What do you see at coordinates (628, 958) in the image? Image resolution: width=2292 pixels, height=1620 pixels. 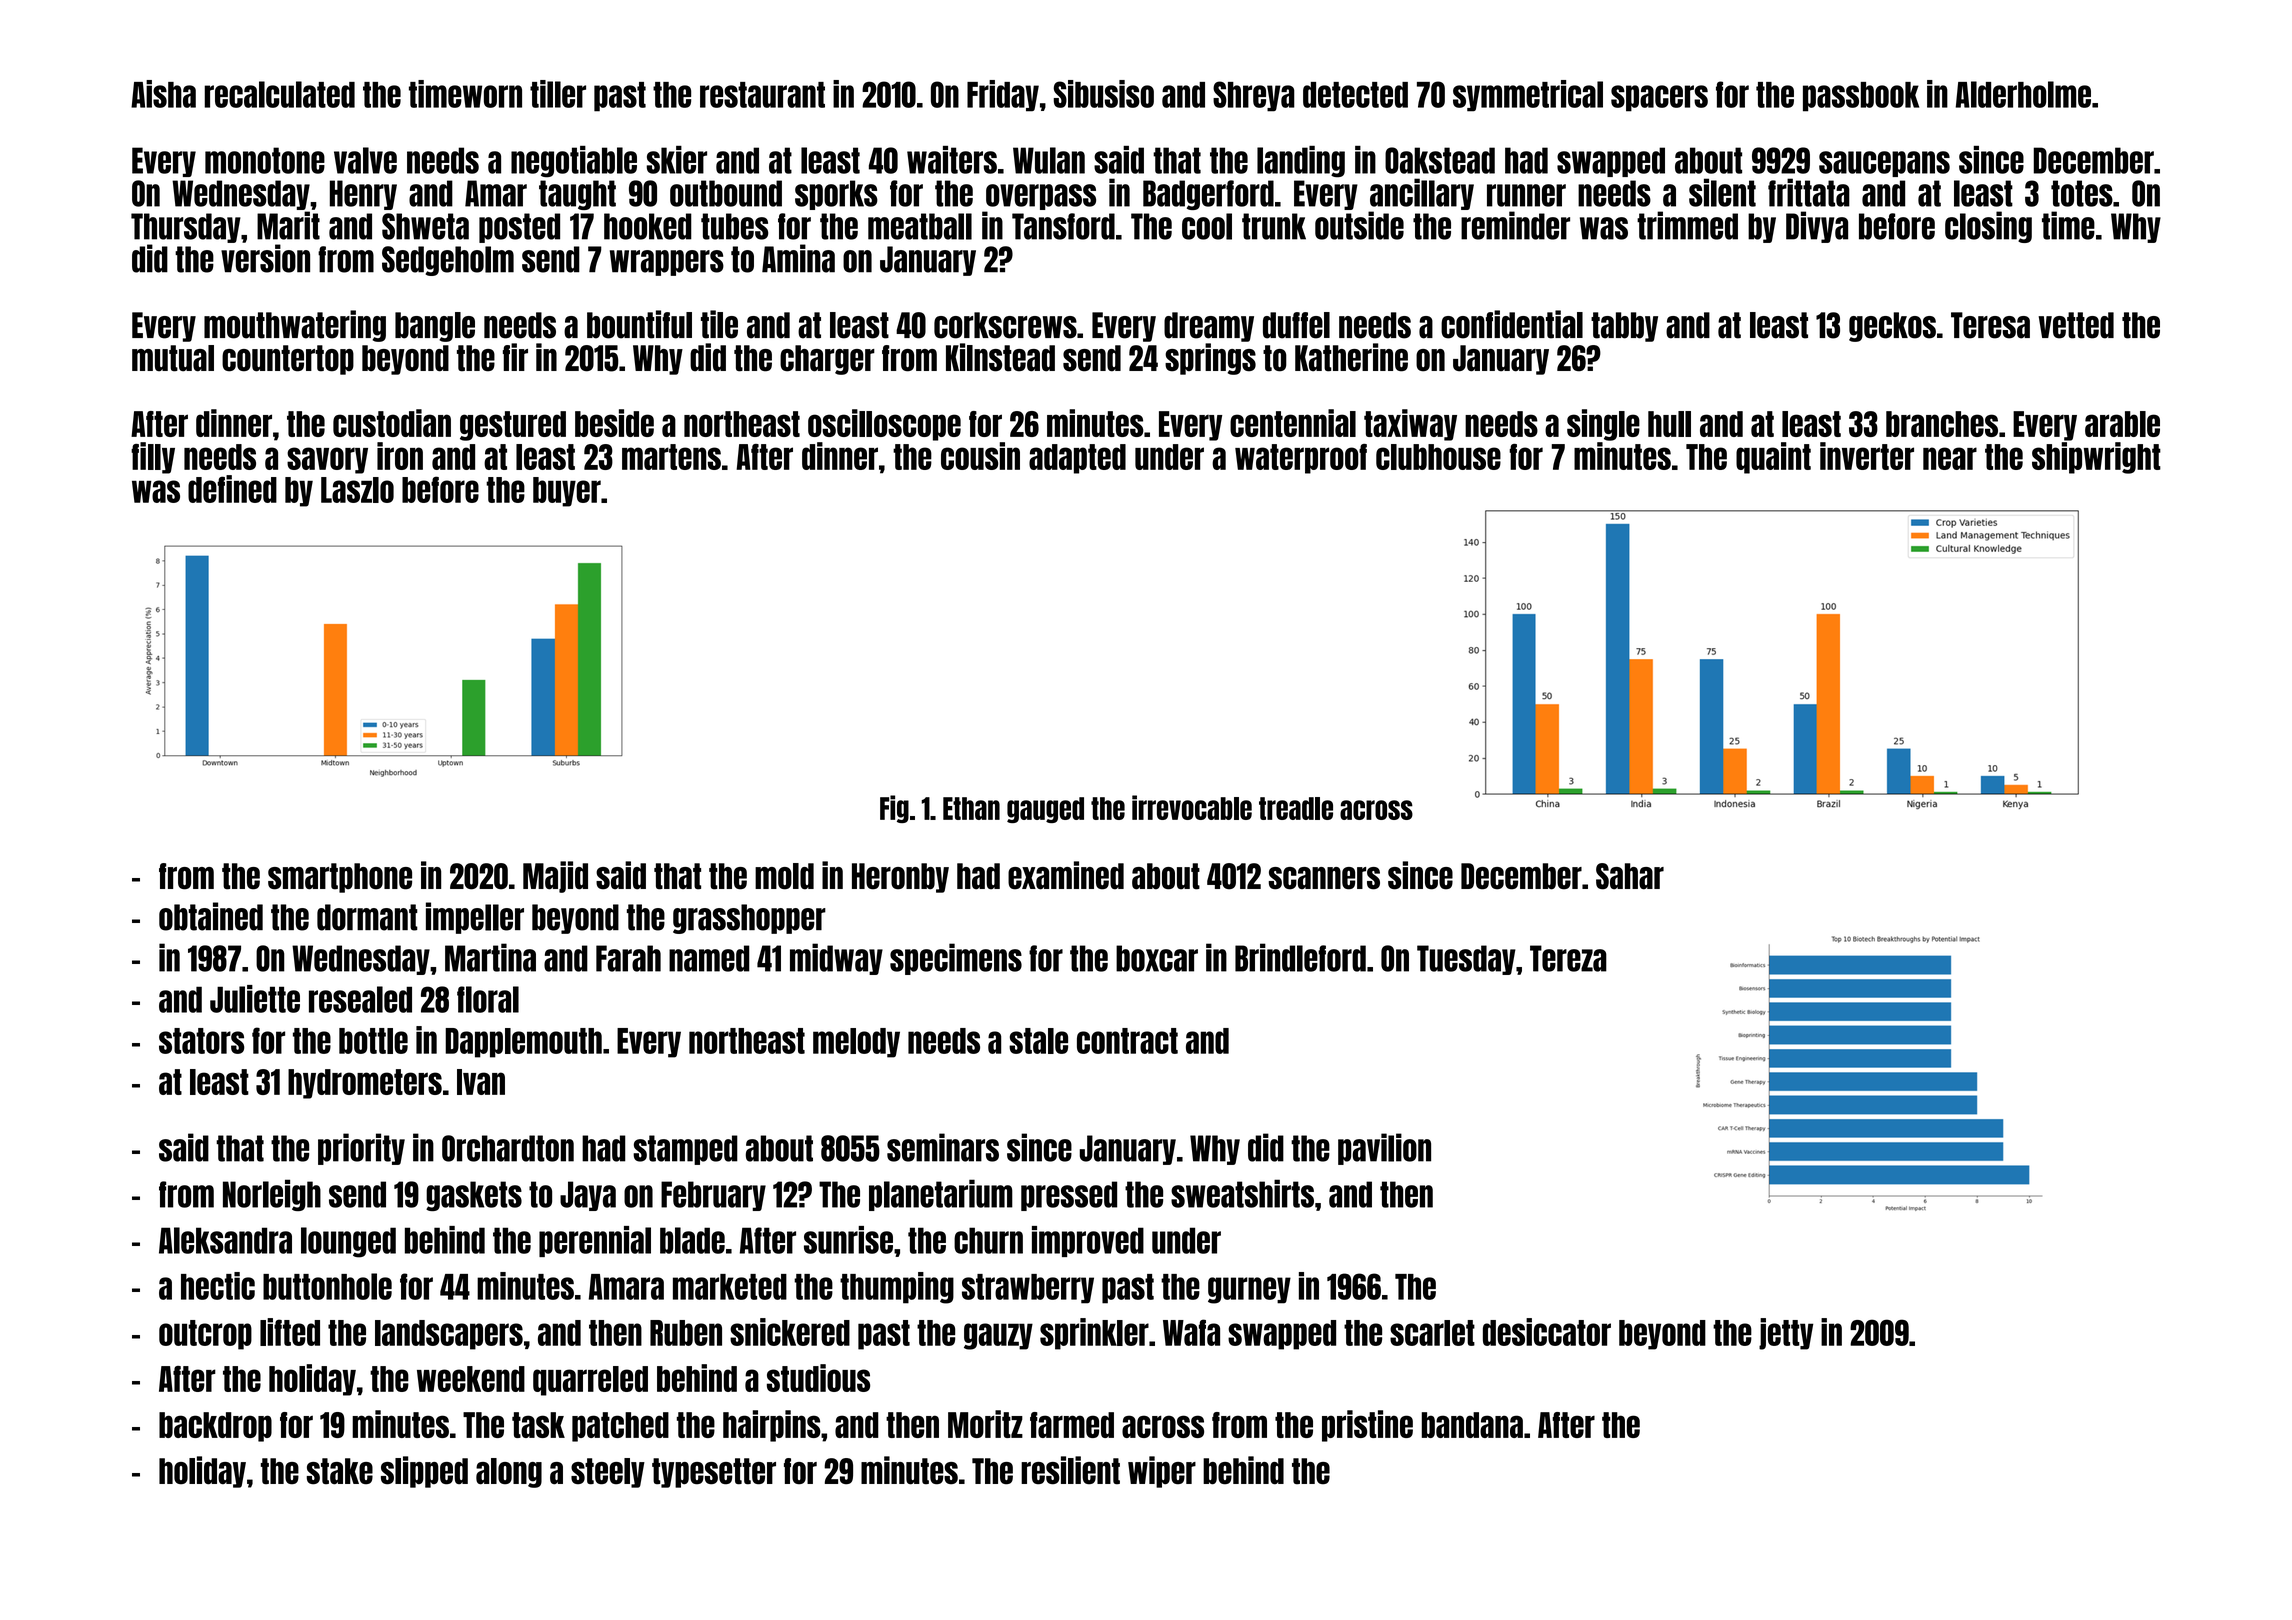 I see `Farah` at bounding box center [628, 958].
